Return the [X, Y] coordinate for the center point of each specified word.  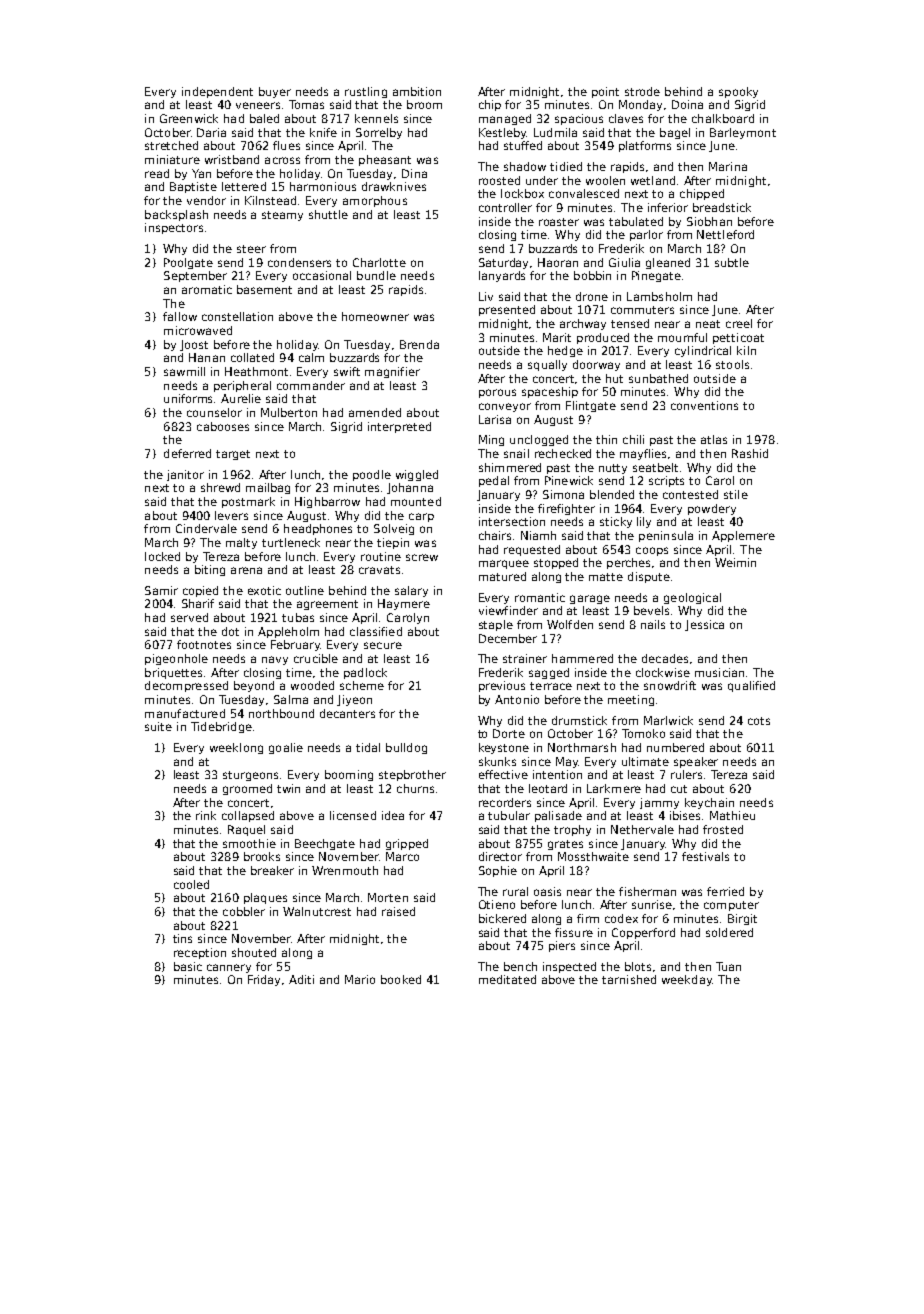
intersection [512, 521]
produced [603, 338]
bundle [376, 275]
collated [252, 357]
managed [505, 119]
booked [401, 979]
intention [557, 774]
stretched [171, 145]
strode [642, 91]
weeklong [236, 748]
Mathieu [732, 815]
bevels [651, 610]
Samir [161, 590]
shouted [254, 952]
